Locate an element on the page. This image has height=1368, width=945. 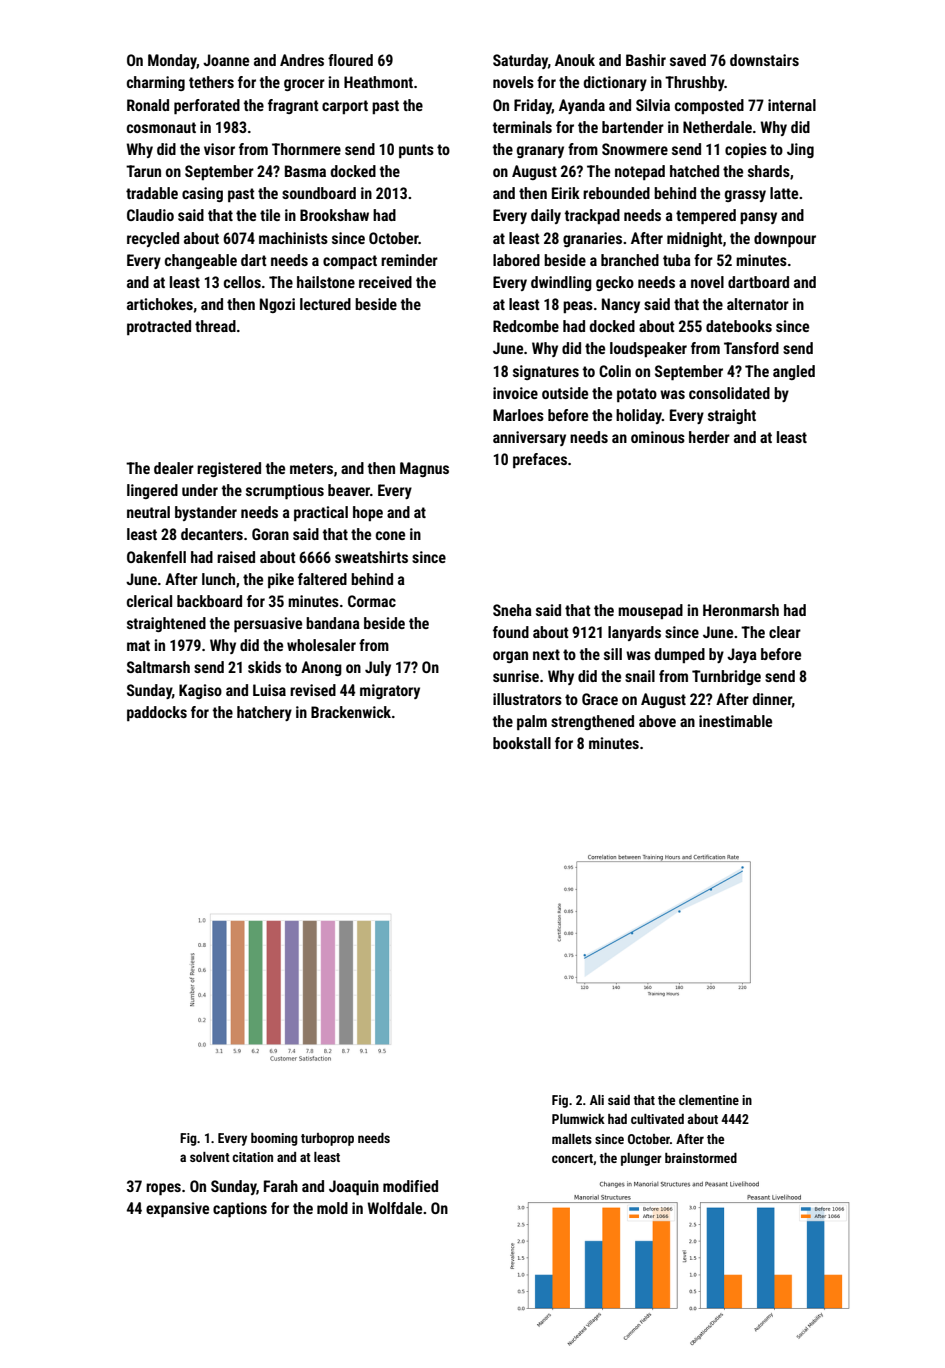
registered is located at coordinates (229, 469).
